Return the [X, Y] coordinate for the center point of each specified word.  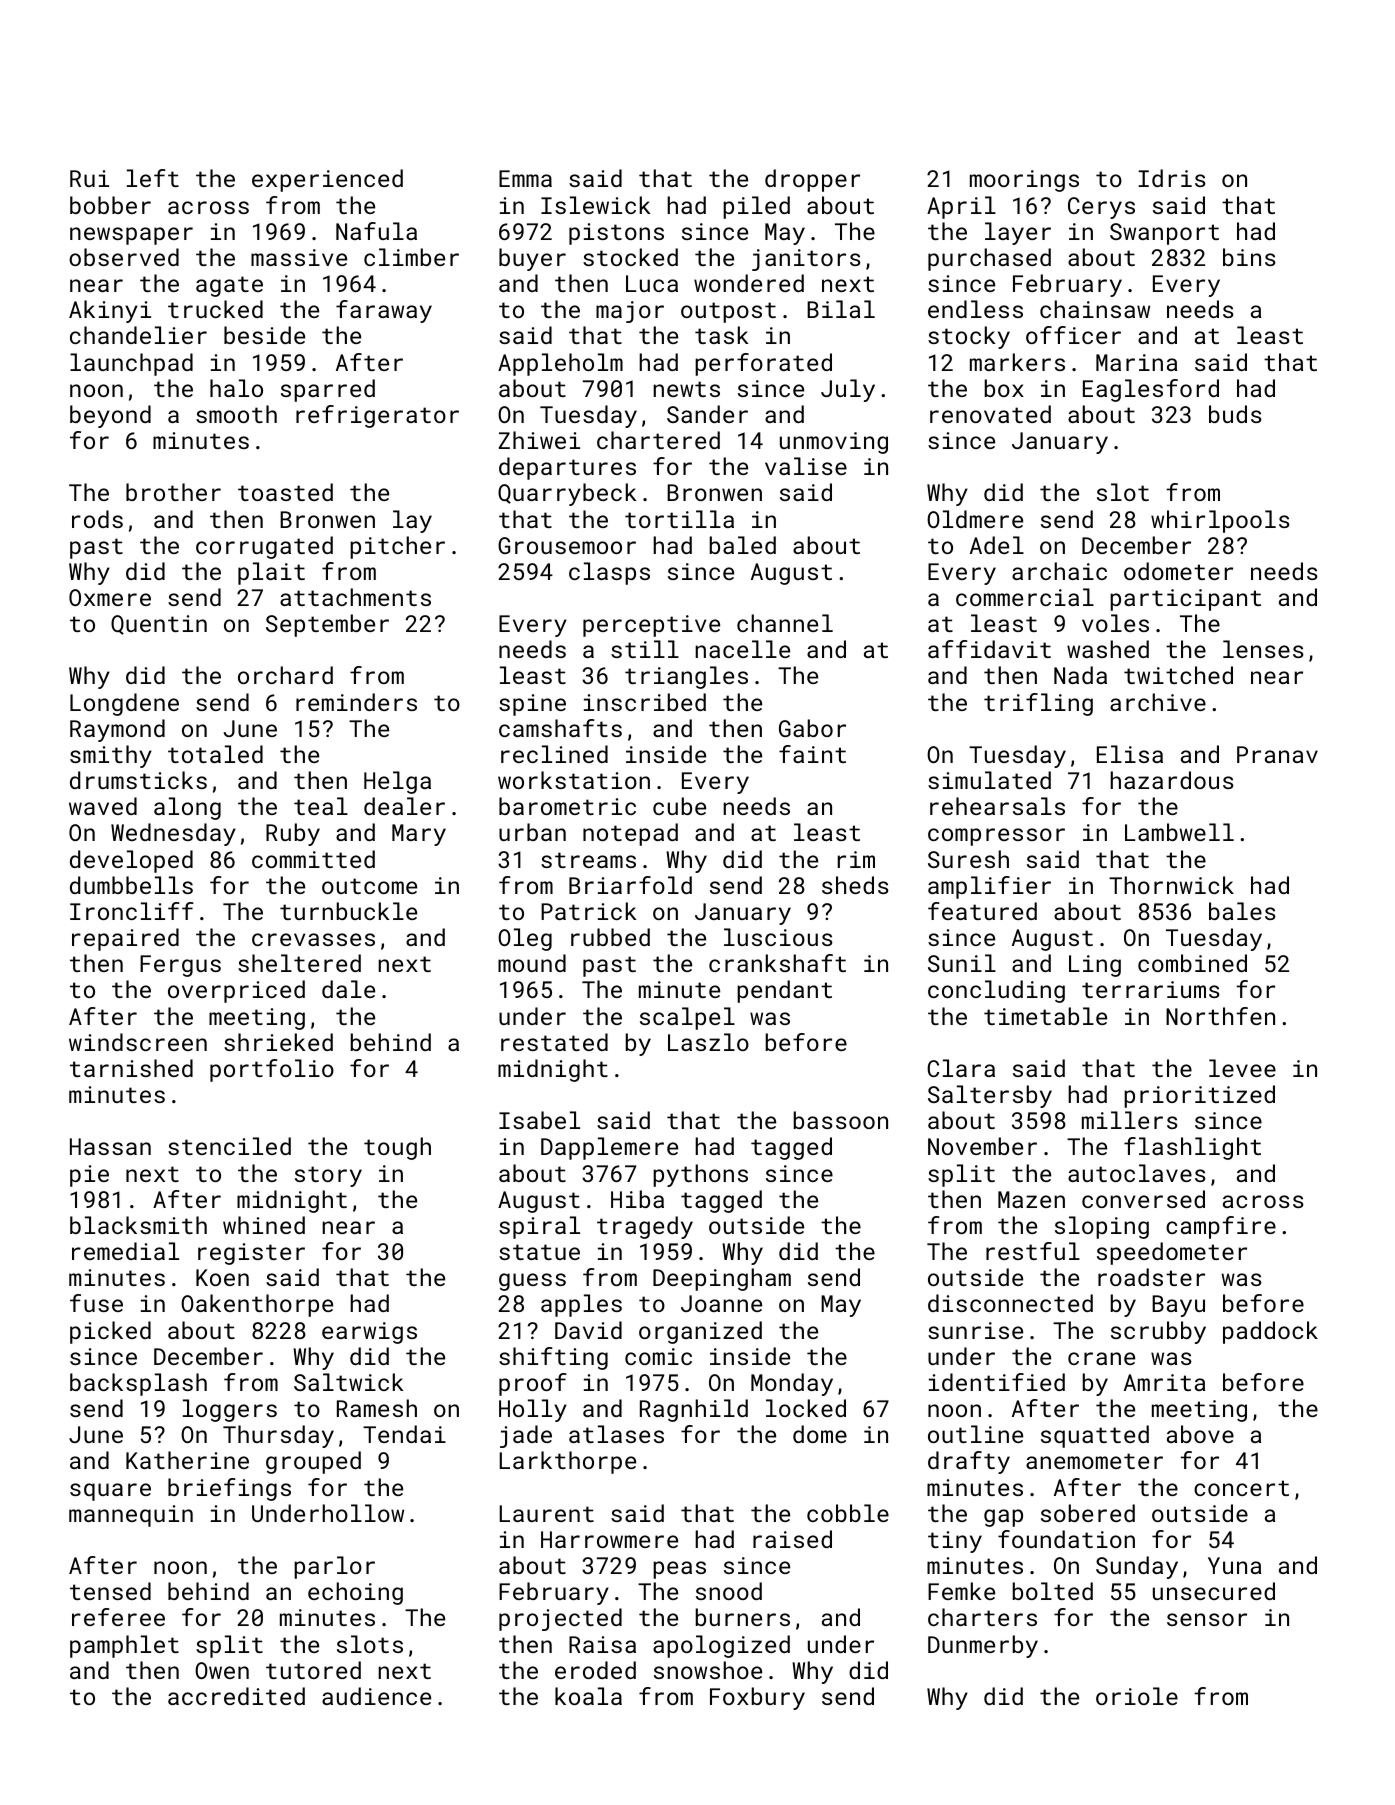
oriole [1137, 1696]
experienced [327, 180]
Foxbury [757, 1698]
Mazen [1031, 1199]
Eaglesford [1151, 390]
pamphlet [124, 1646]
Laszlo [708, 1042]
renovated [990, 414]
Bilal [841, 309]
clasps [609, 573]
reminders [356, 702]
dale [348, 989]
